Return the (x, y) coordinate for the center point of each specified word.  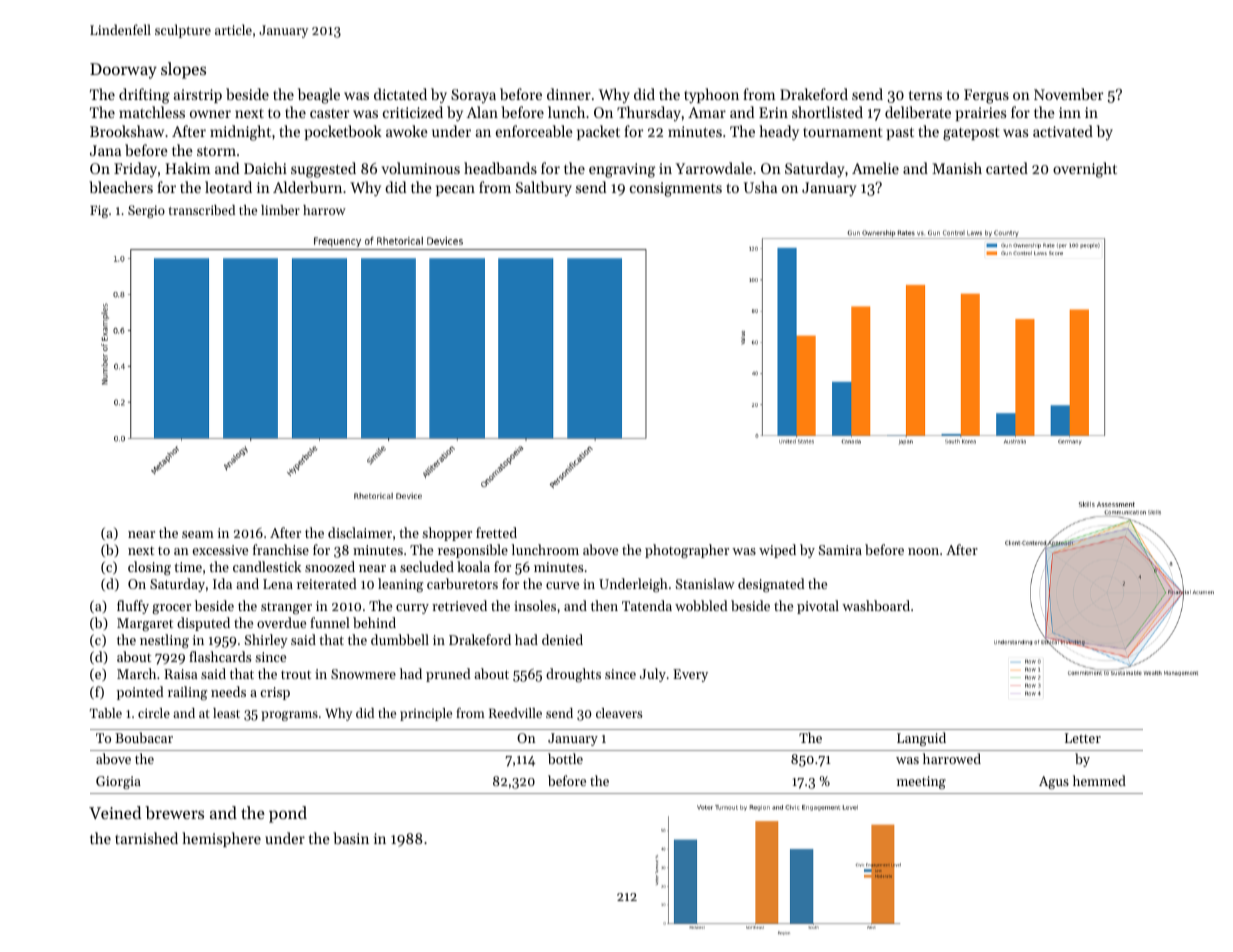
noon (923, 551)
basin (351, 838)
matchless (152, 112)
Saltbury (544, 188)
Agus (1054, 782)
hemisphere (221, 839)
